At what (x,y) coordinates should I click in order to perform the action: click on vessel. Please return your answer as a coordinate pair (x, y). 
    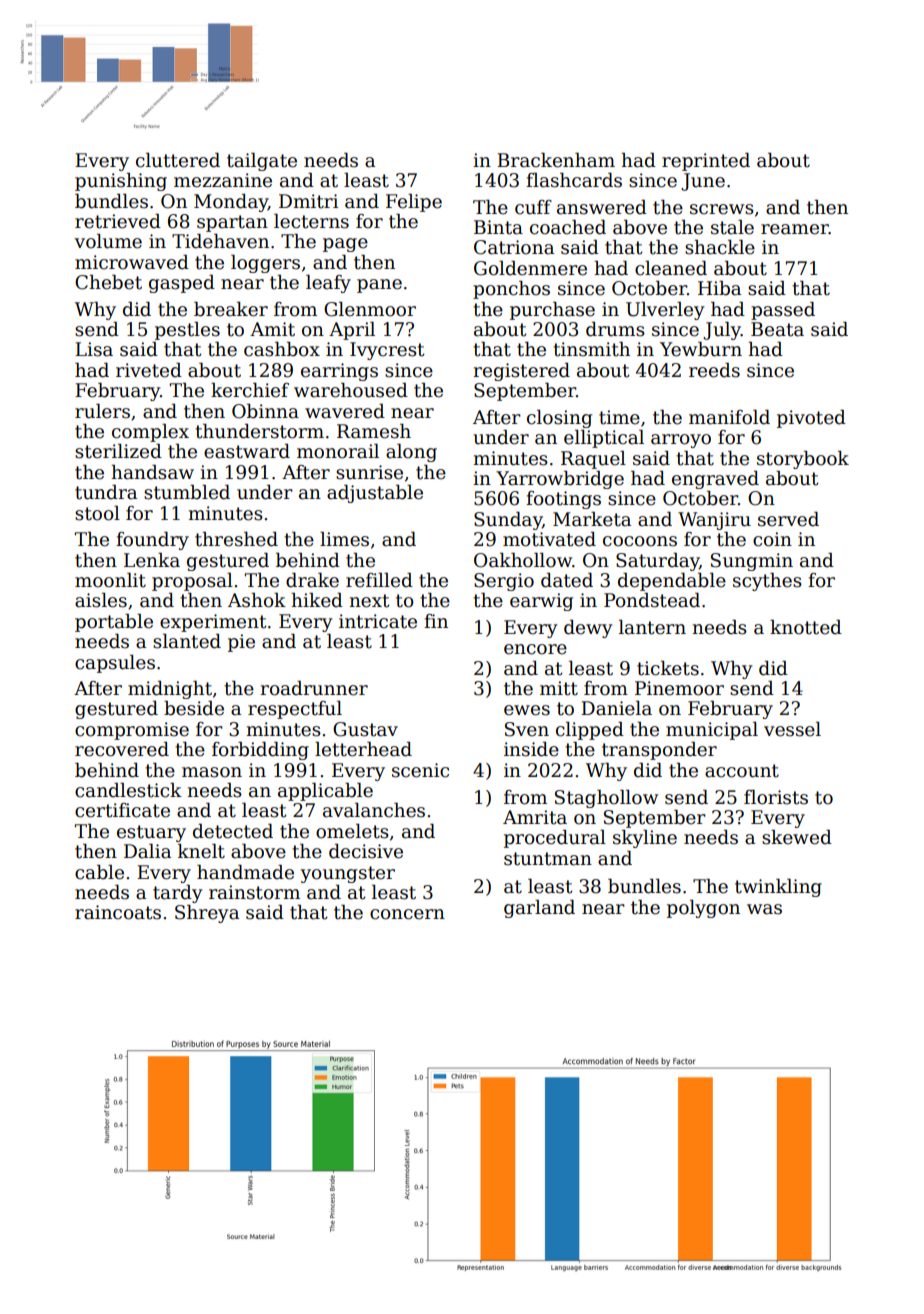
    Looking at the image, I should click on (792, 729).
